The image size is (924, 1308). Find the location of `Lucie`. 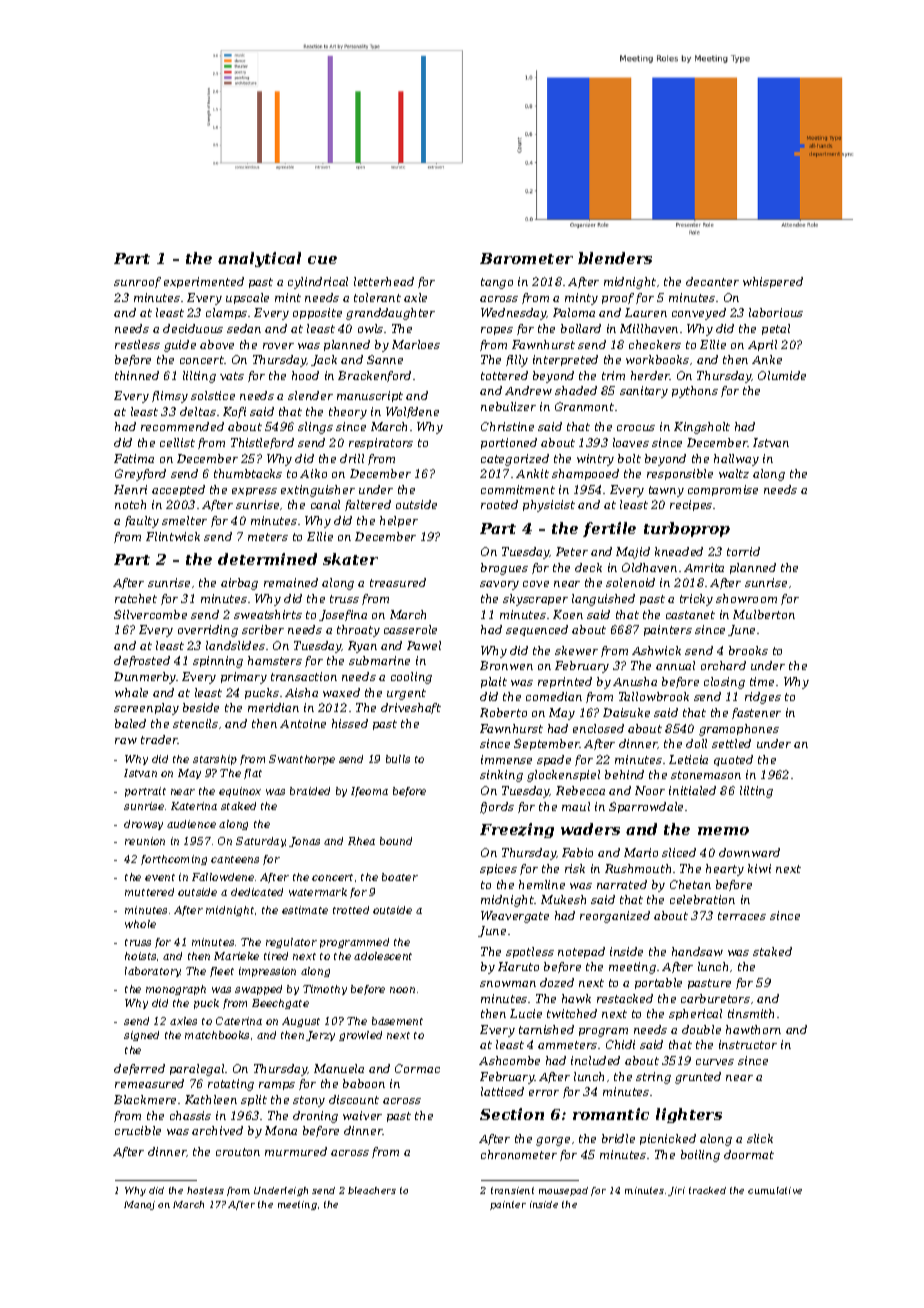

Lucie is located at coordinates (526, 1013).
